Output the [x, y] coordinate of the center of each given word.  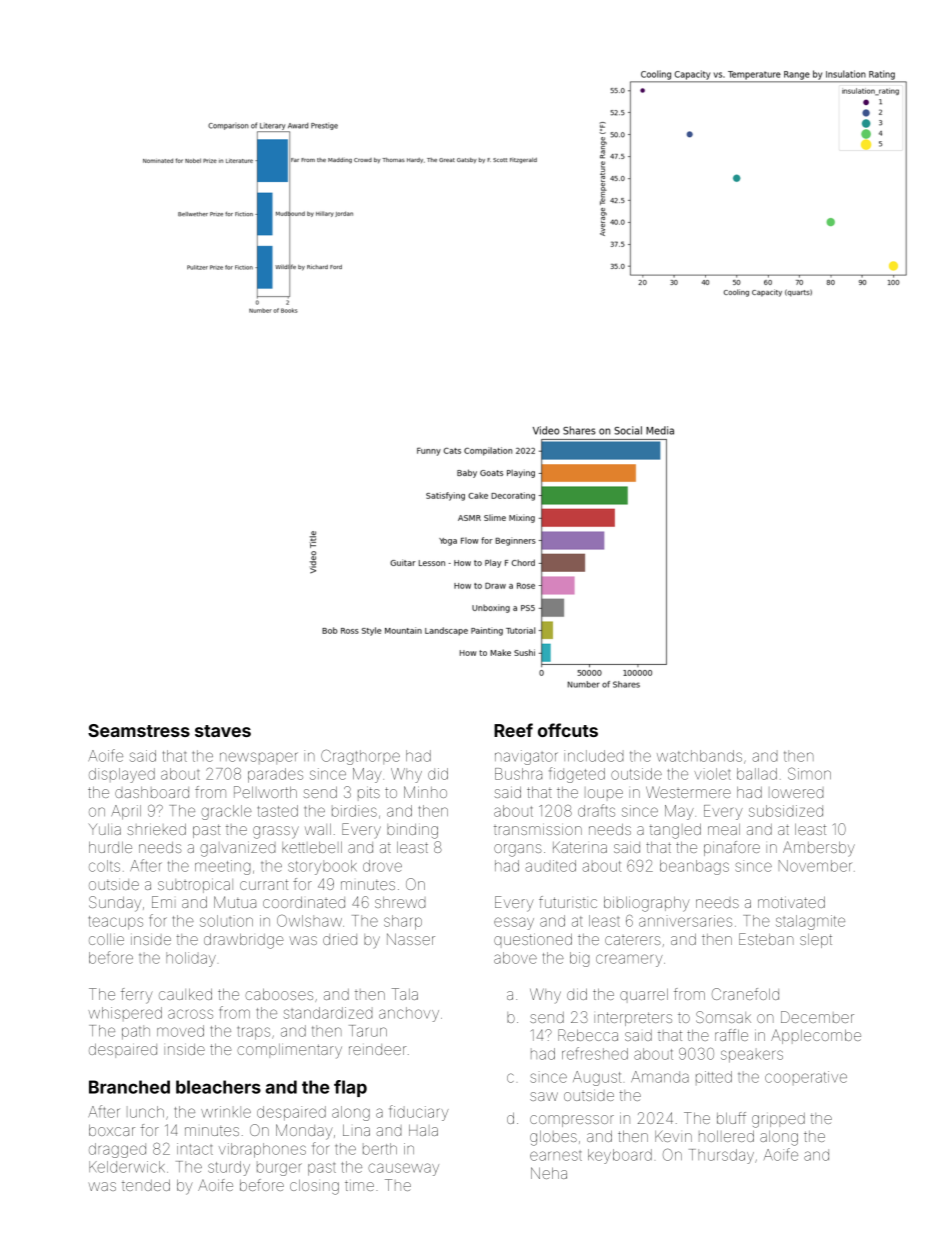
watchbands [699, 756]
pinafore [732, 848]
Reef [513, 730]
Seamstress [139, 730]
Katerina [580, 847]
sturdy [229, 1168]
